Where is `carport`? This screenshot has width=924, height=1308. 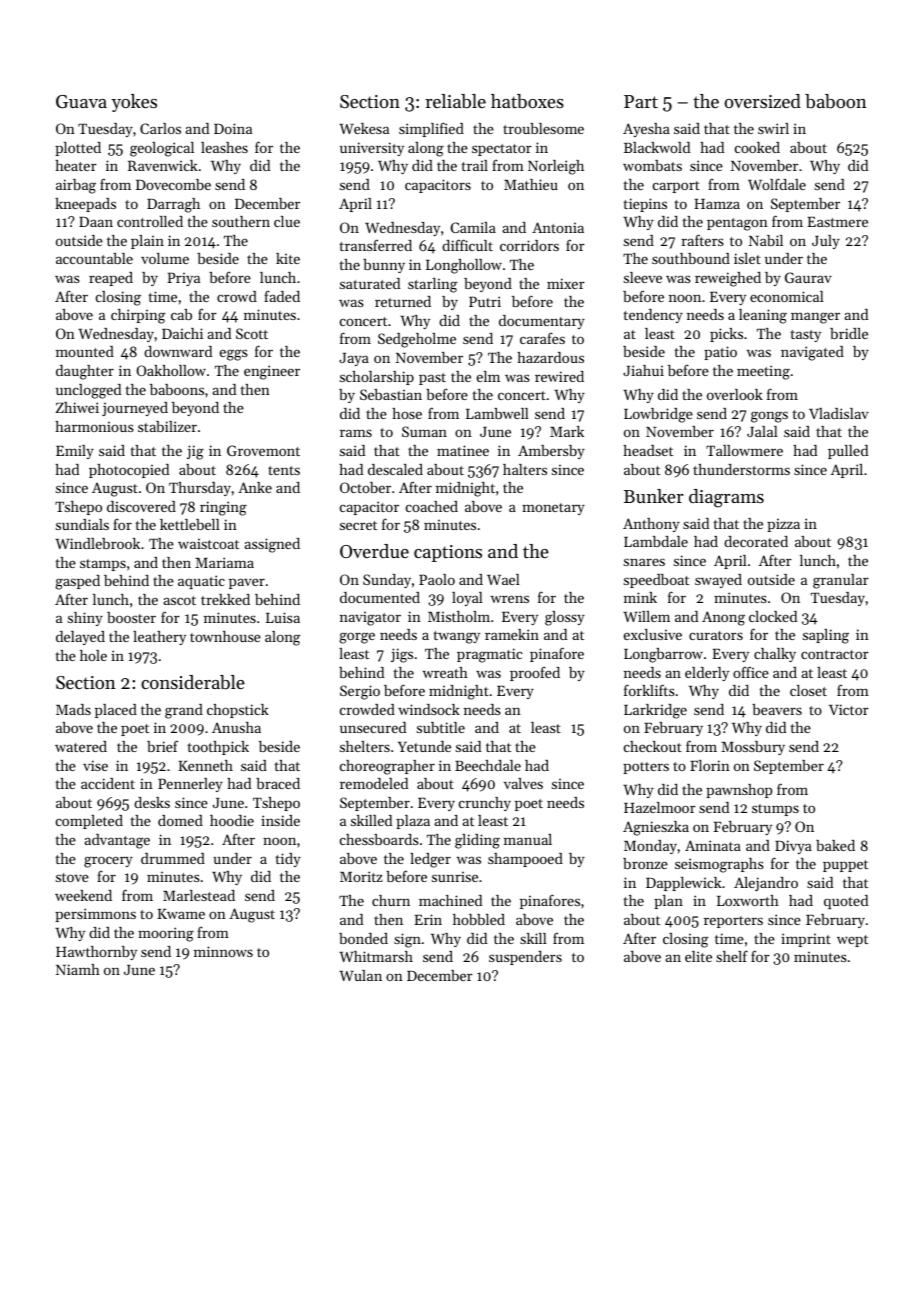
carport is located at coordinates (676, 187).
